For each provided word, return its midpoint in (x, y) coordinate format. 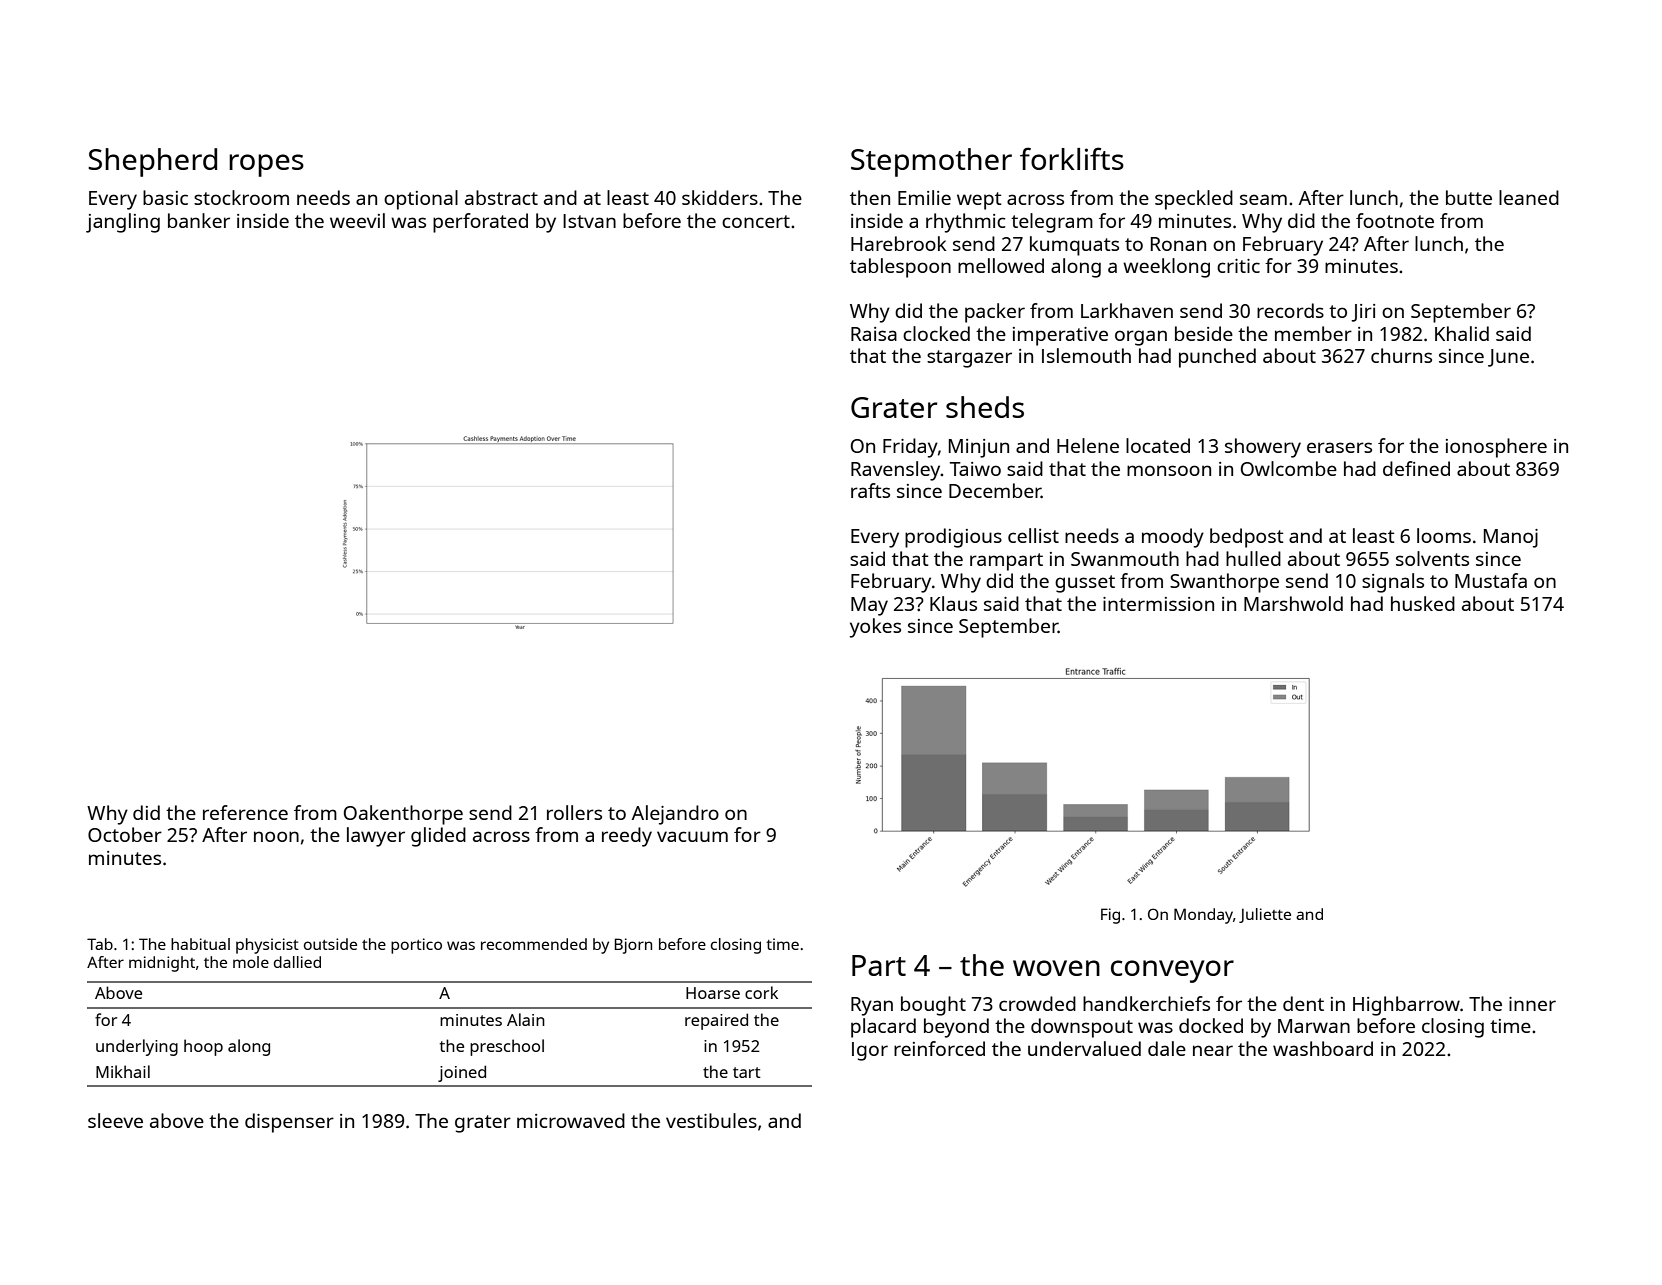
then (870, 197)
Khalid (1462, 333)
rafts (870, 490)
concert (756, 221)
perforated (480, 223)
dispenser (289, 1123)
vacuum (692, 836)
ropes (266, 165)
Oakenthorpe (403, 815)
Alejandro (675, 815)
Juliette (1265, 915)
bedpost (1246, 538)
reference (245, 812)
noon (276, 836)
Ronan (1178, 244)
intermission (1158, 604)
